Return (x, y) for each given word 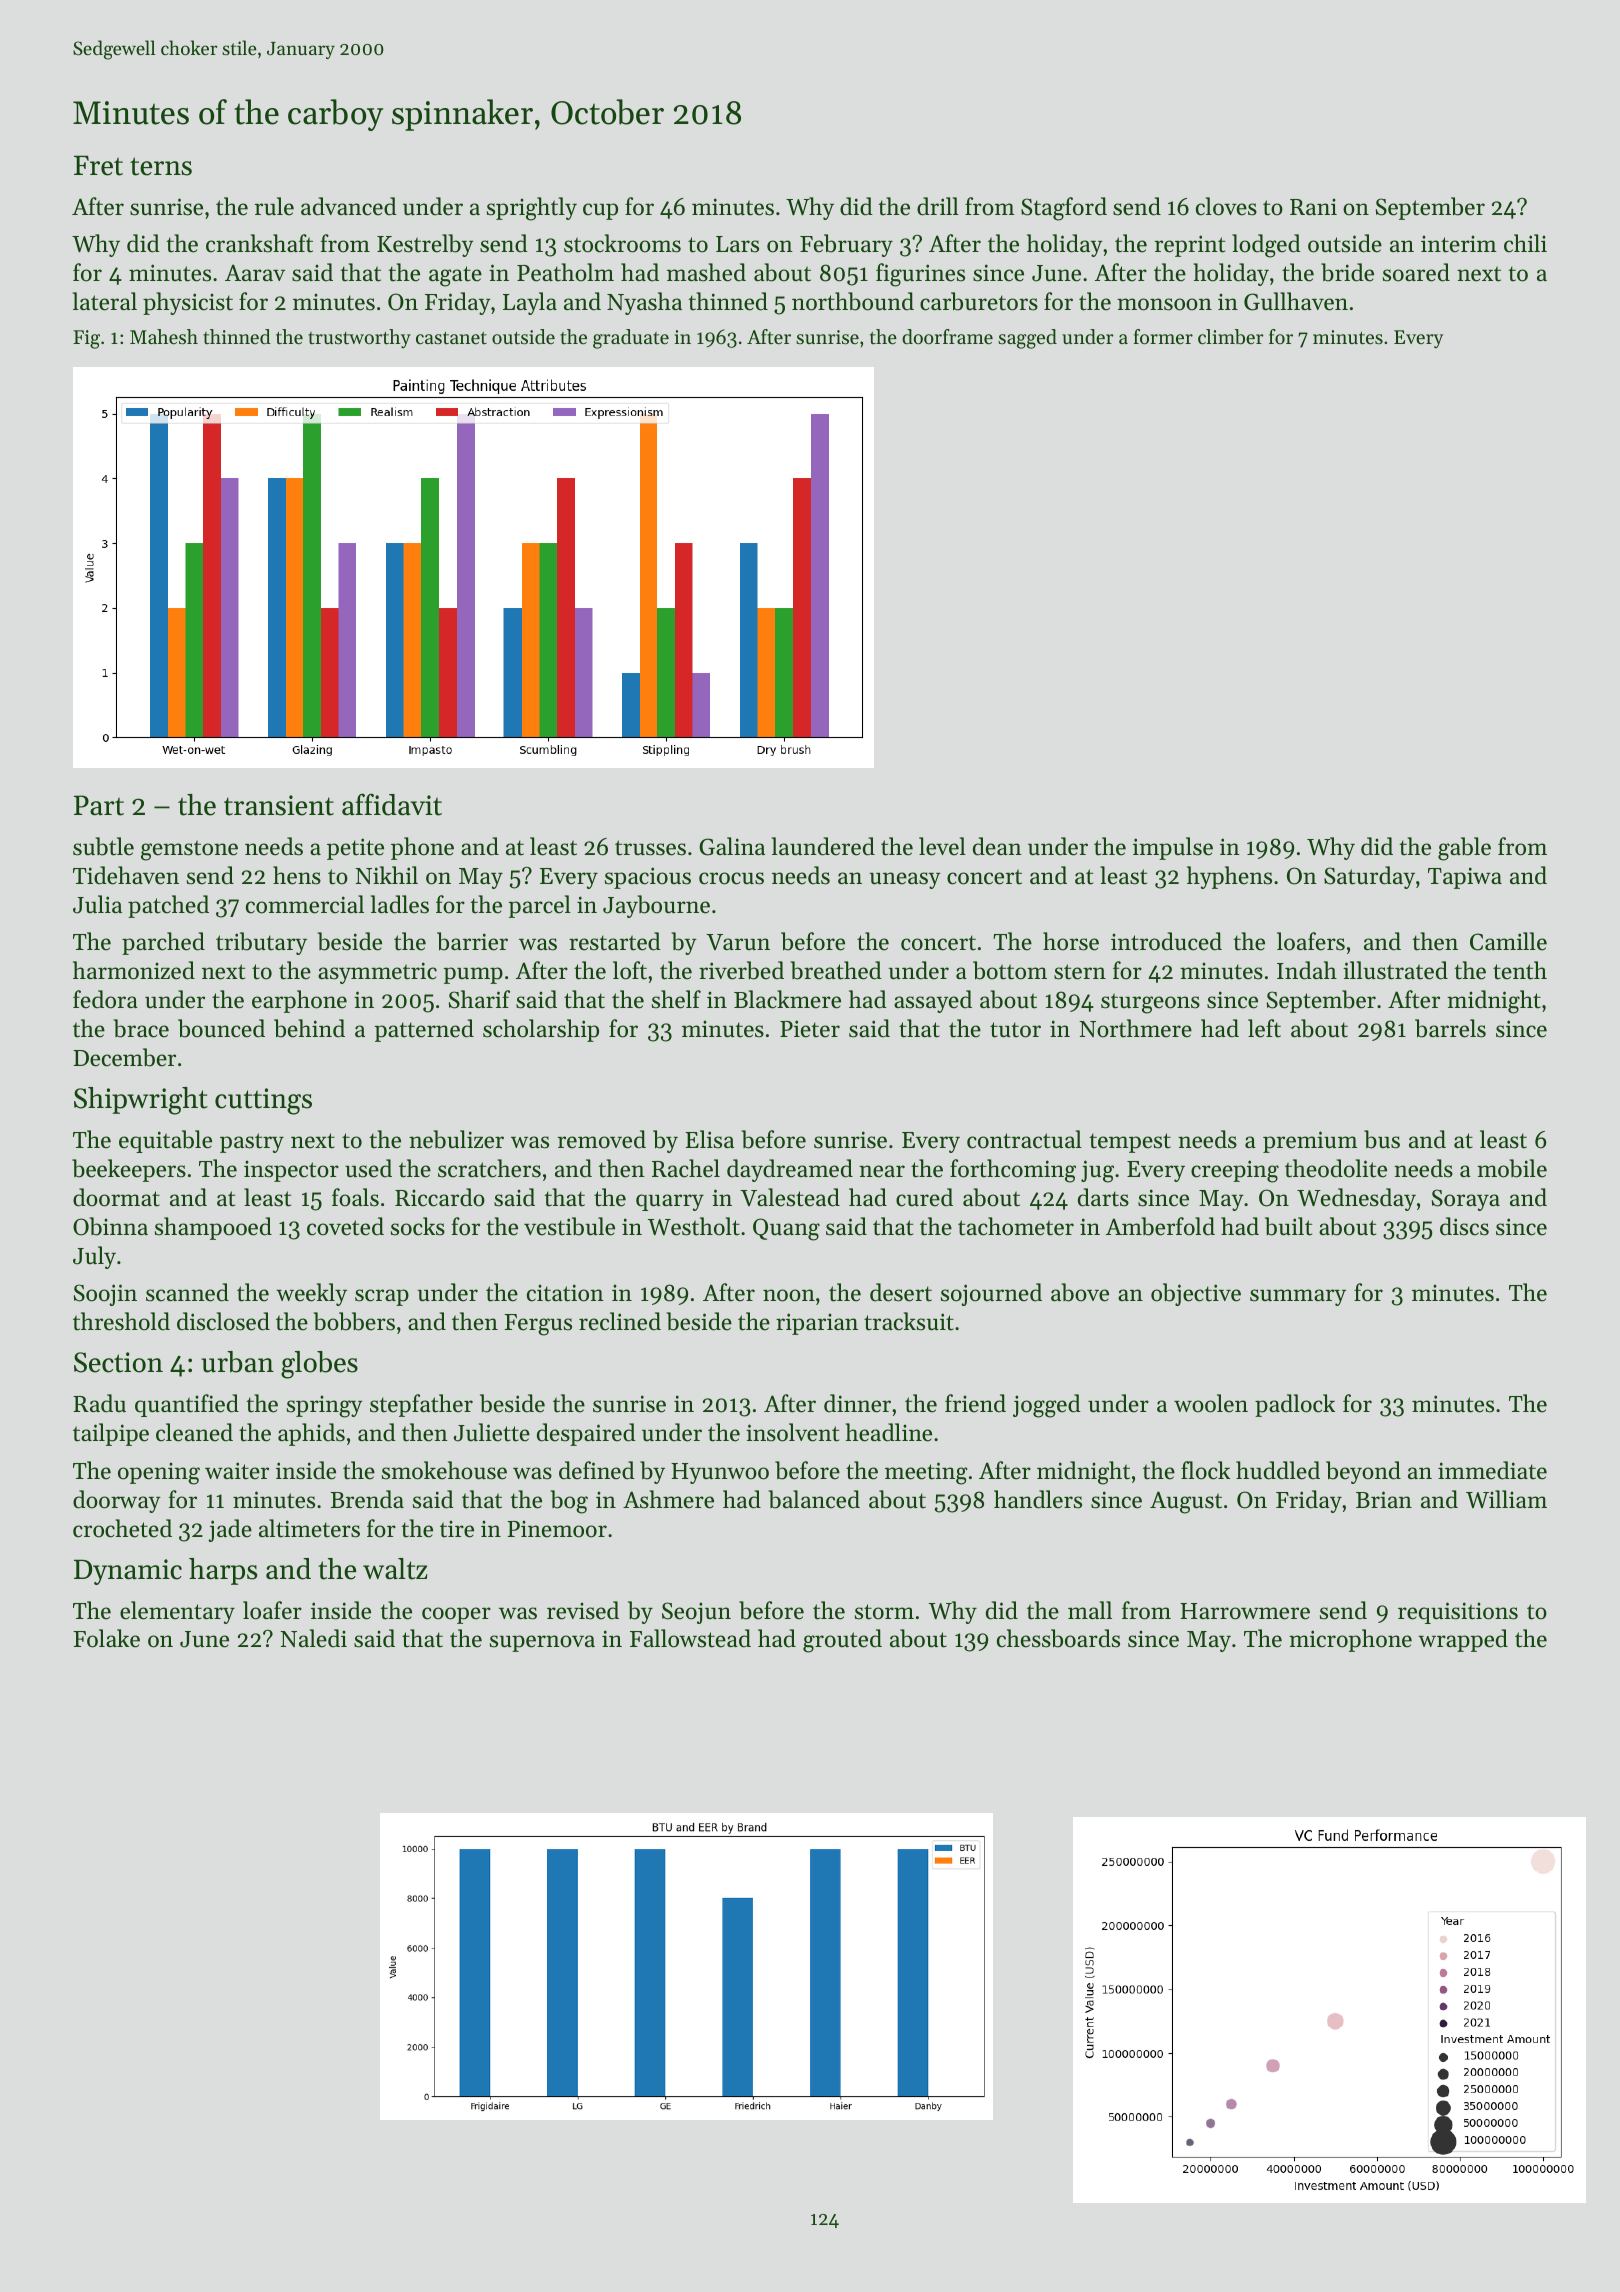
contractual (1024, 1139)
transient (279, 805)
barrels (1450, 1028)
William (1506, 1499)
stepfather (421, 1405)
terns (161, 166)
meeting (926, 1473)
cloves (1226, 206)
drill (938, 206)
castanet (451, 338)
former (1163, 337)
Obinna (110, 1226)
